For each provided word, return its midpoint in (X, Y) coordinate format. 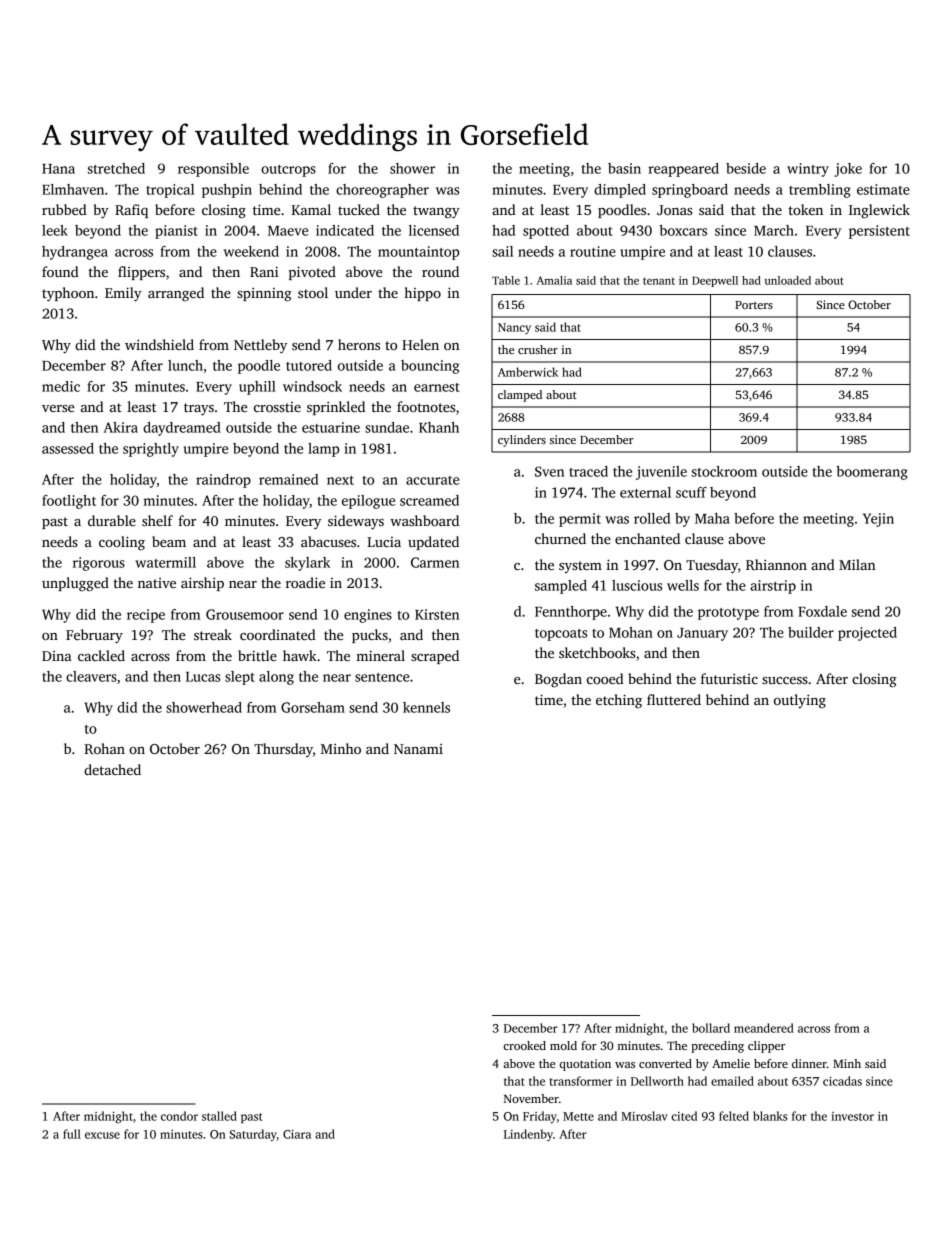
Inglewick (879, 211)
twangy (436, 212)
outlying (800, 701)
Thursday (283, 750)
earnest (437, 387)
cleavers (91, 676)
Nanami (418, 749)
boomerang (872, 473)
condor (179, 1116)
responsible (213, 170)
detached (112, 769)
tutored (309, 365)
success (785, 680)
